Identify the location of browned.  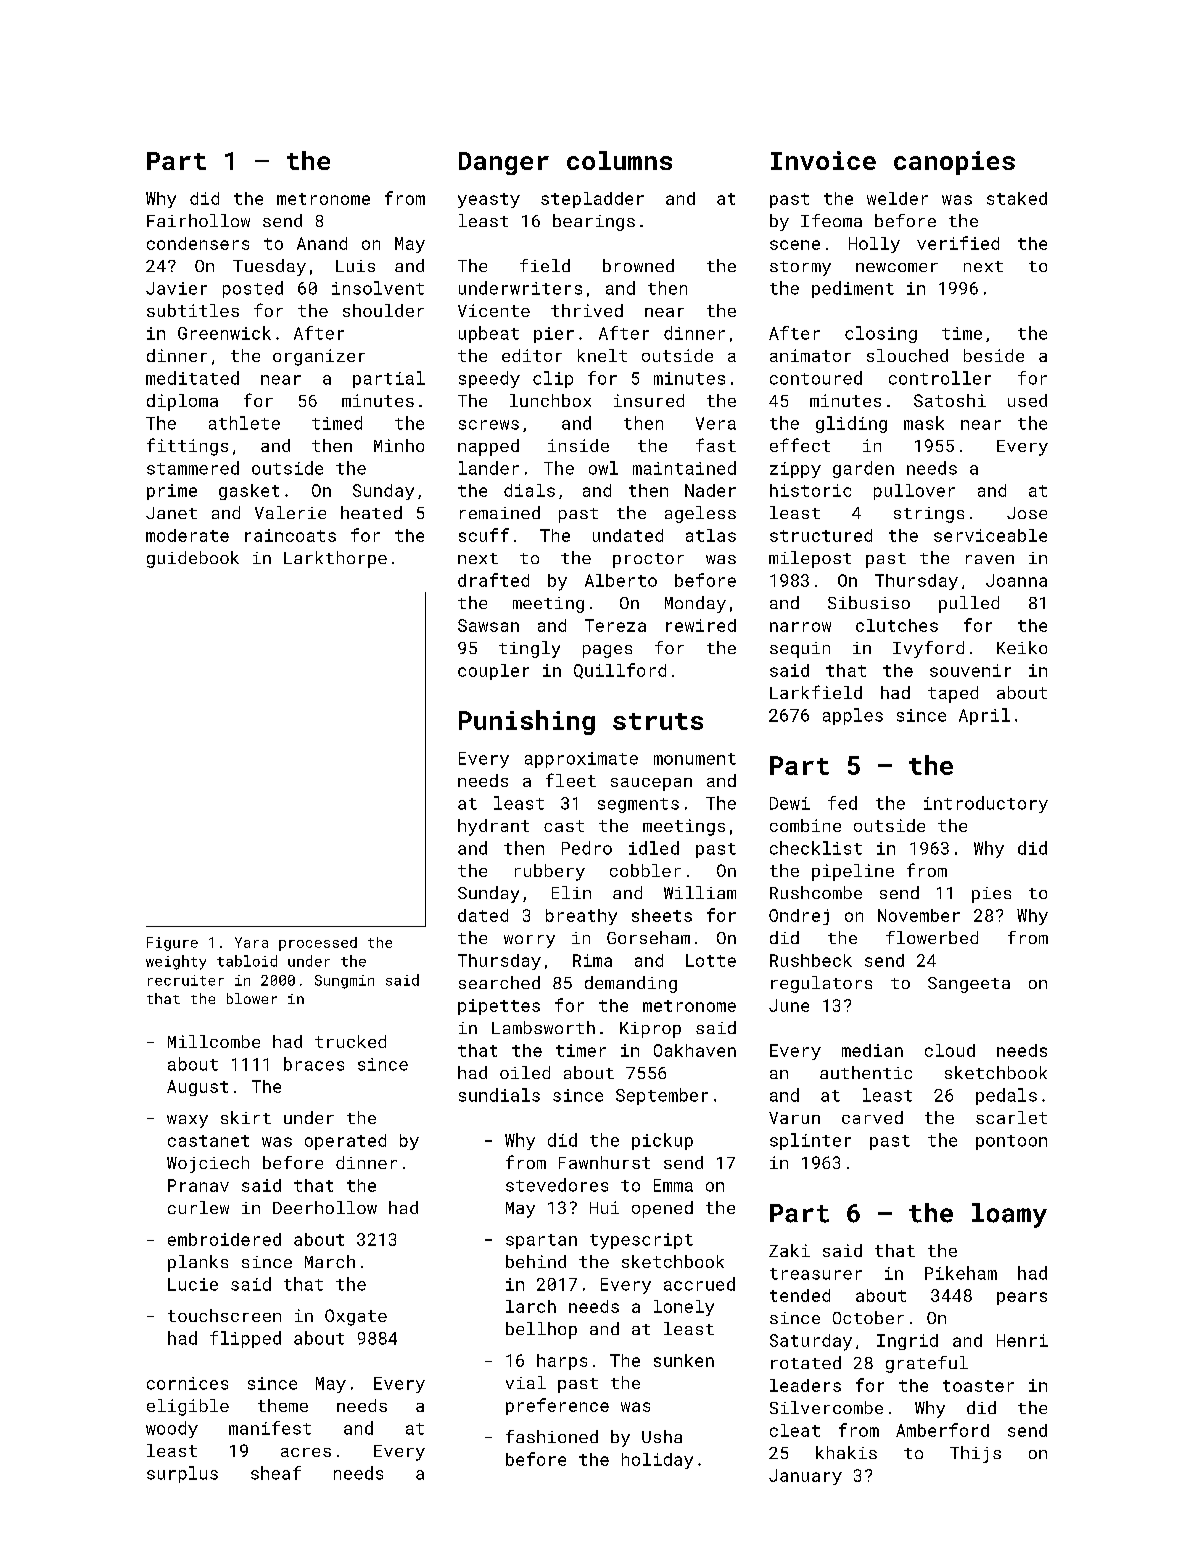
(638, 265).
